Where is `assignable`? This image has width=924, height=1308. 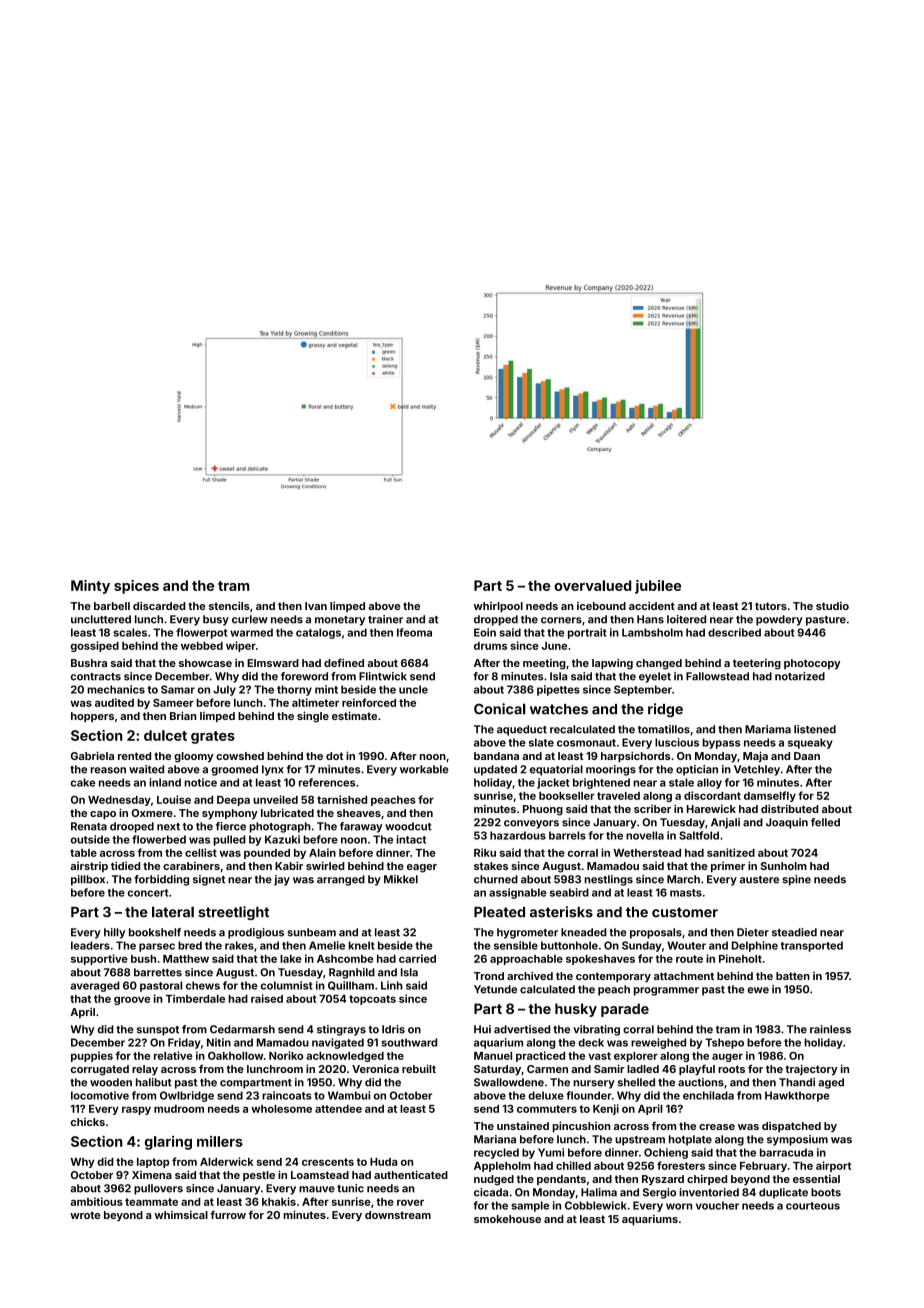 assignable is located at coordinates (518, 893).
